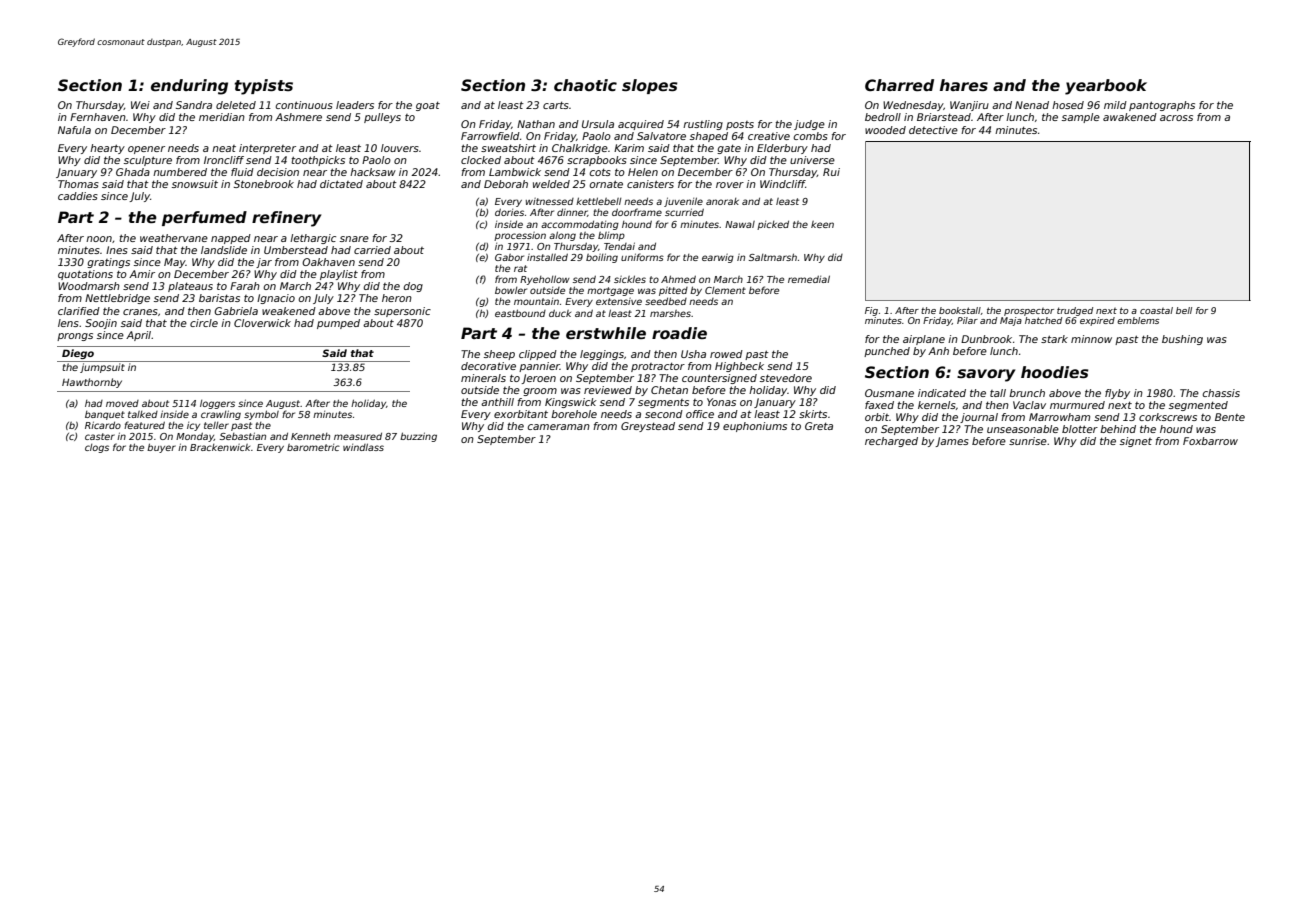 The image size is (1308, 924). What do you see at coordinates (721, 402) in the image?
I see `Yonas` at bounding box center [721, 402].
